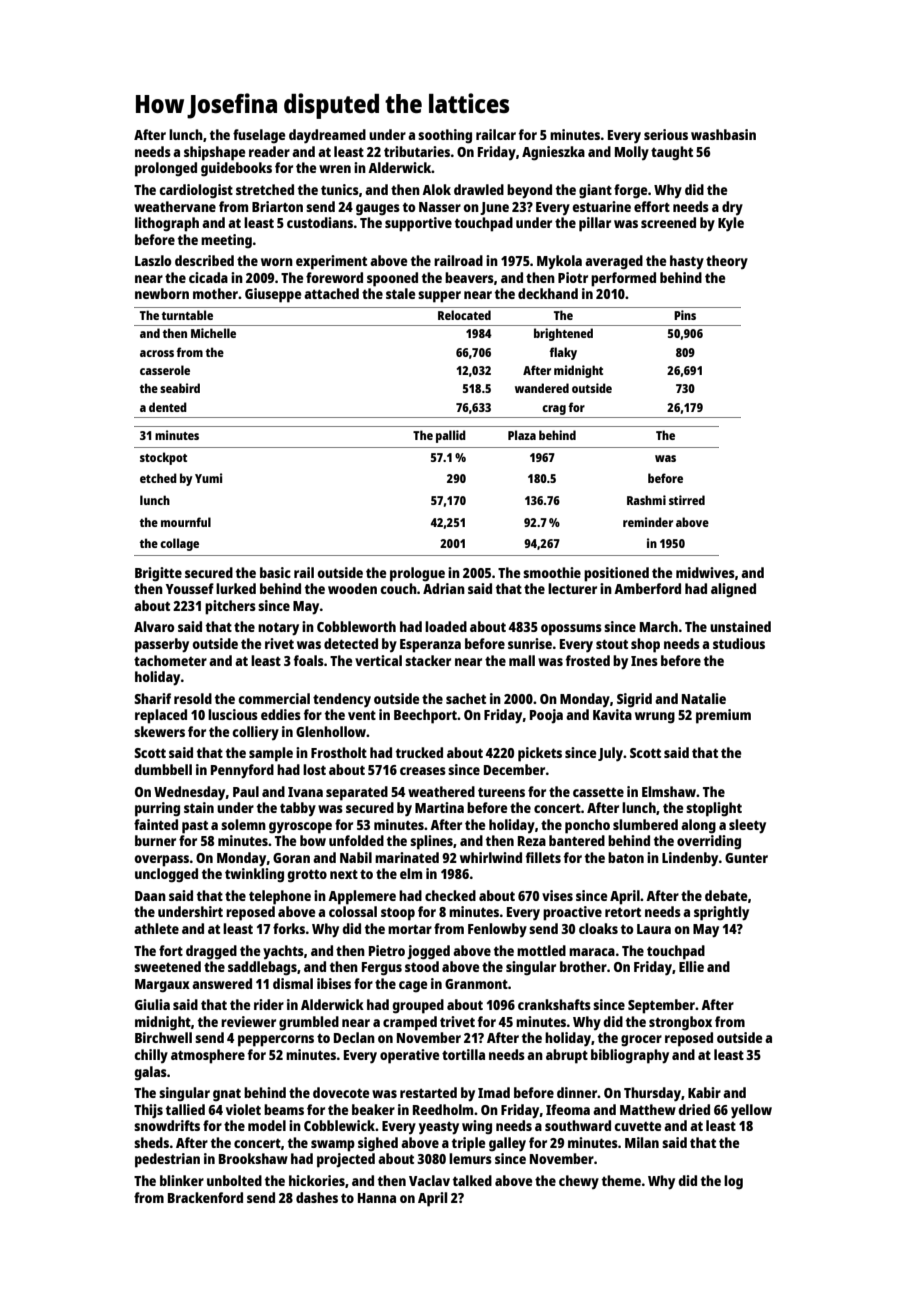  I want to click on dry, so click(732, 208).
